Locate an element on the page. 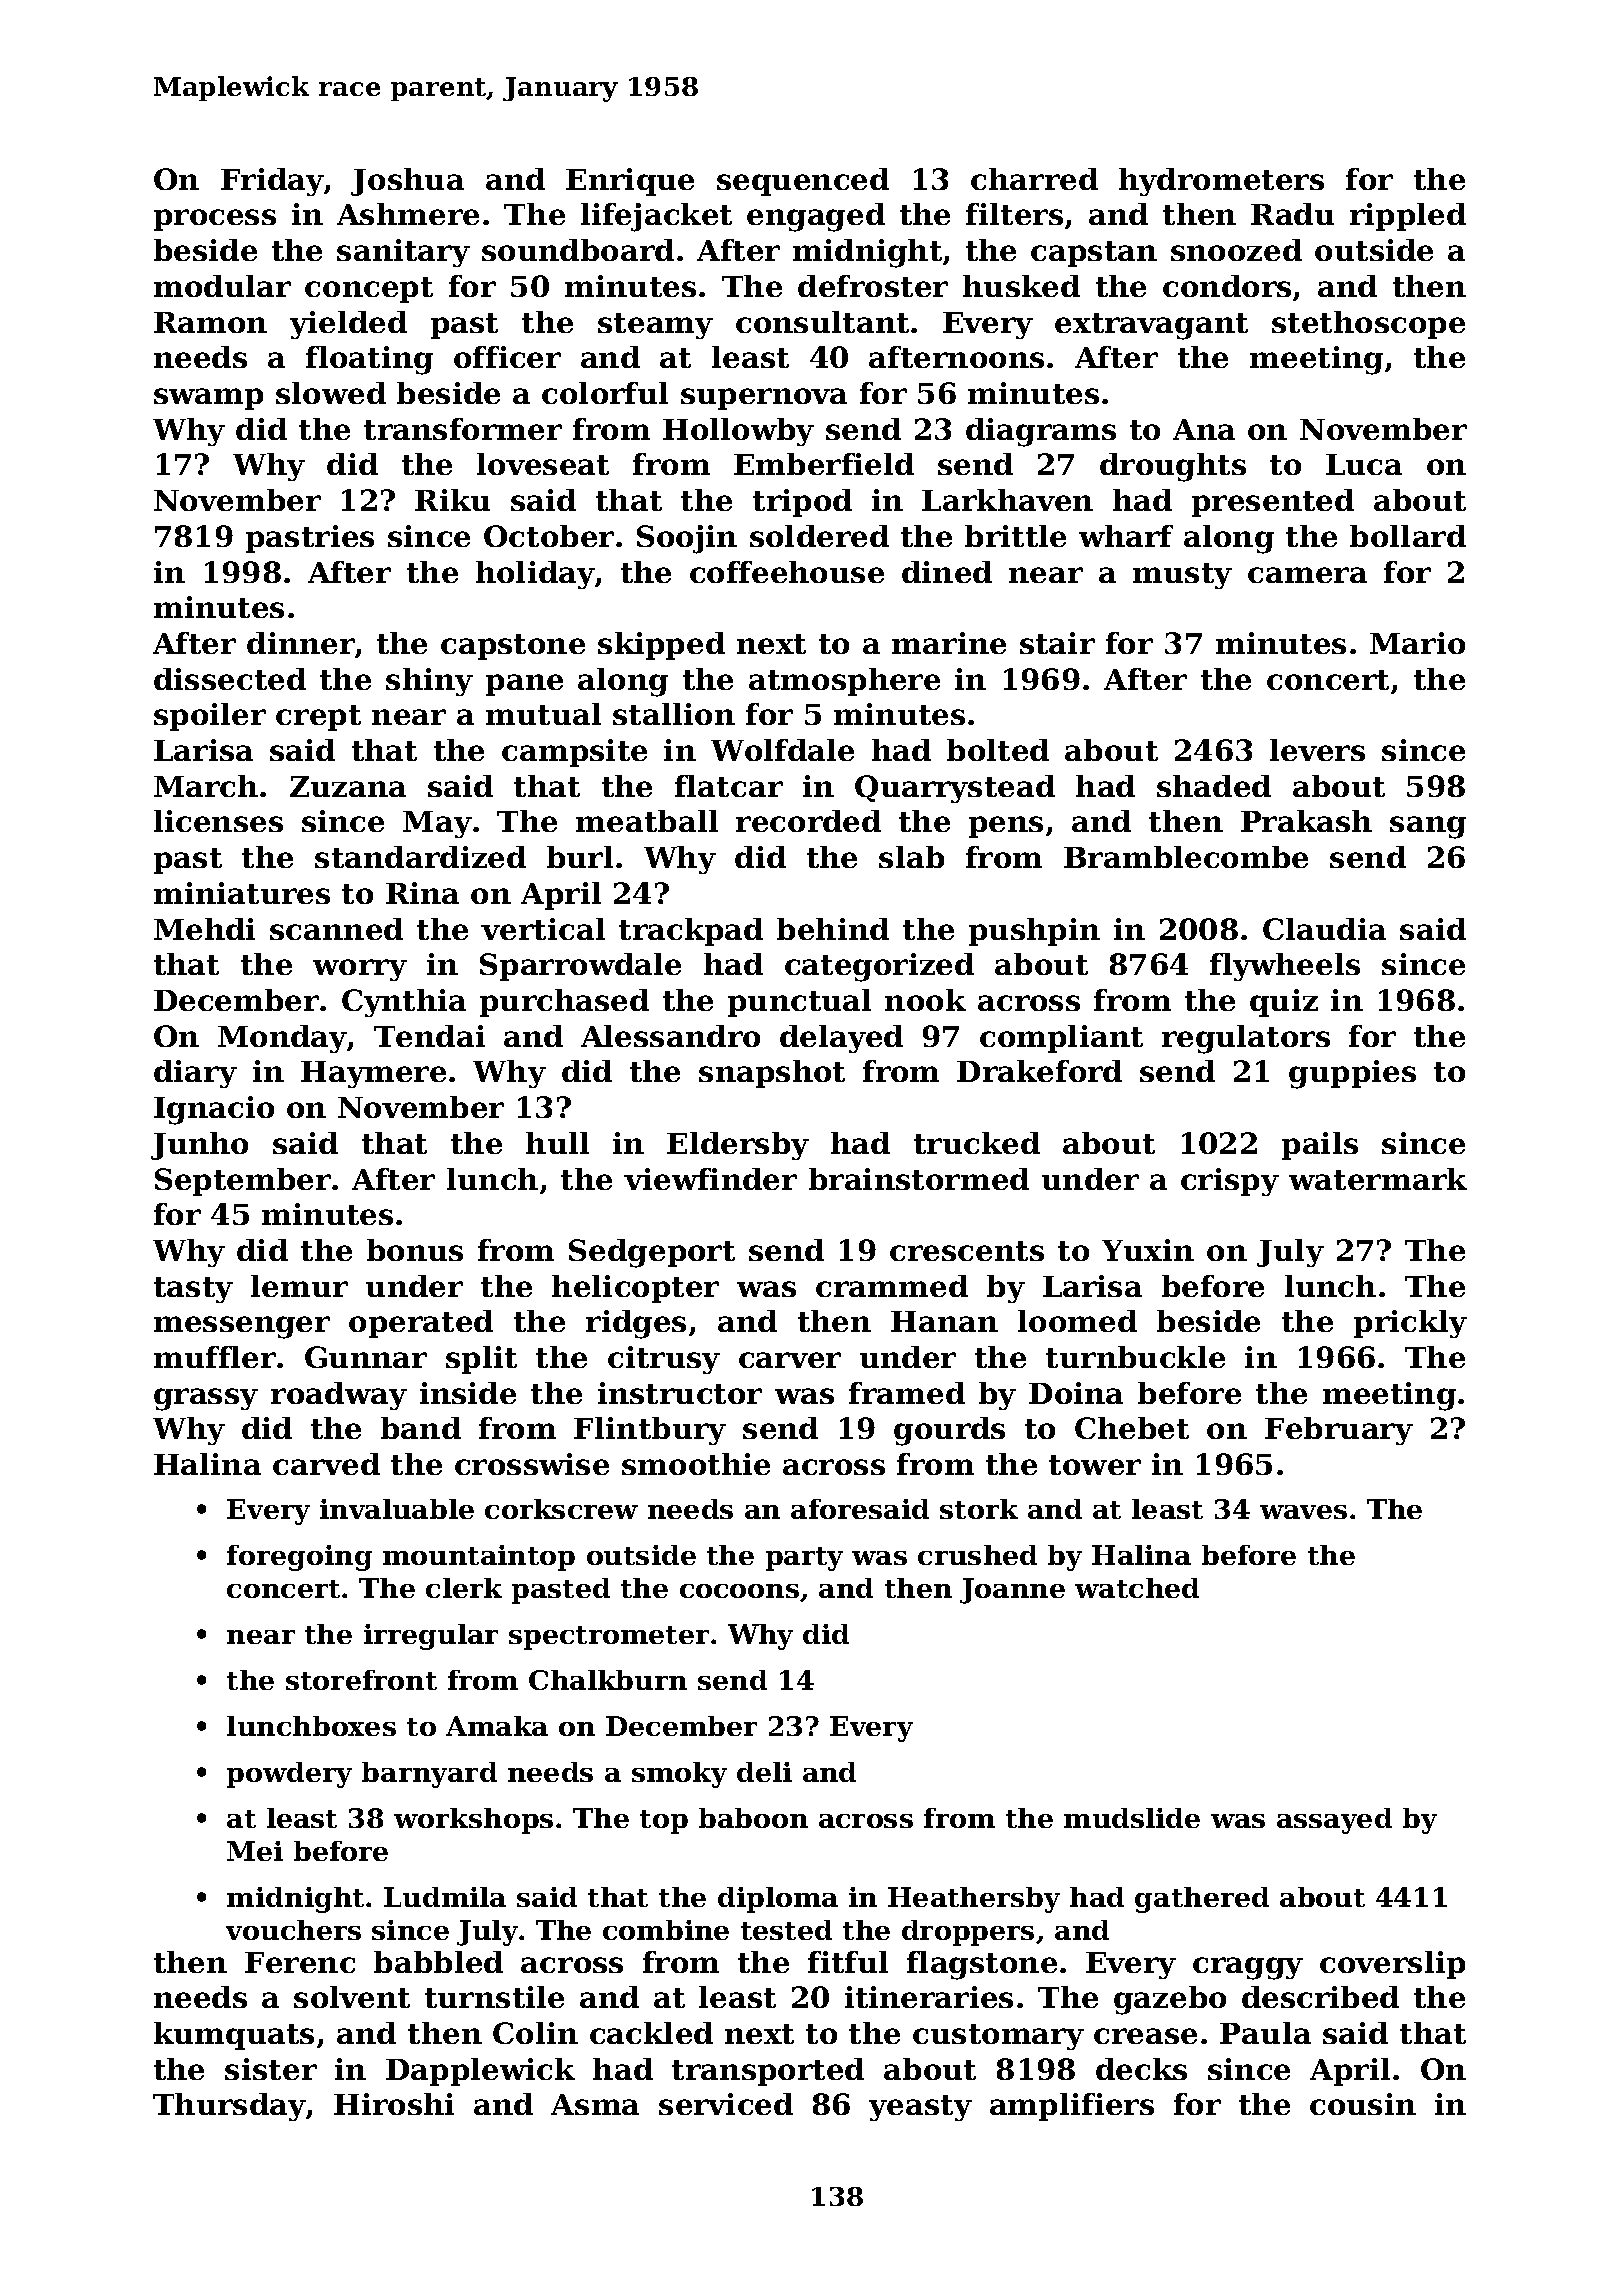 The image size is (1620, 2292). engaged is located at coordinates (816, 217).
